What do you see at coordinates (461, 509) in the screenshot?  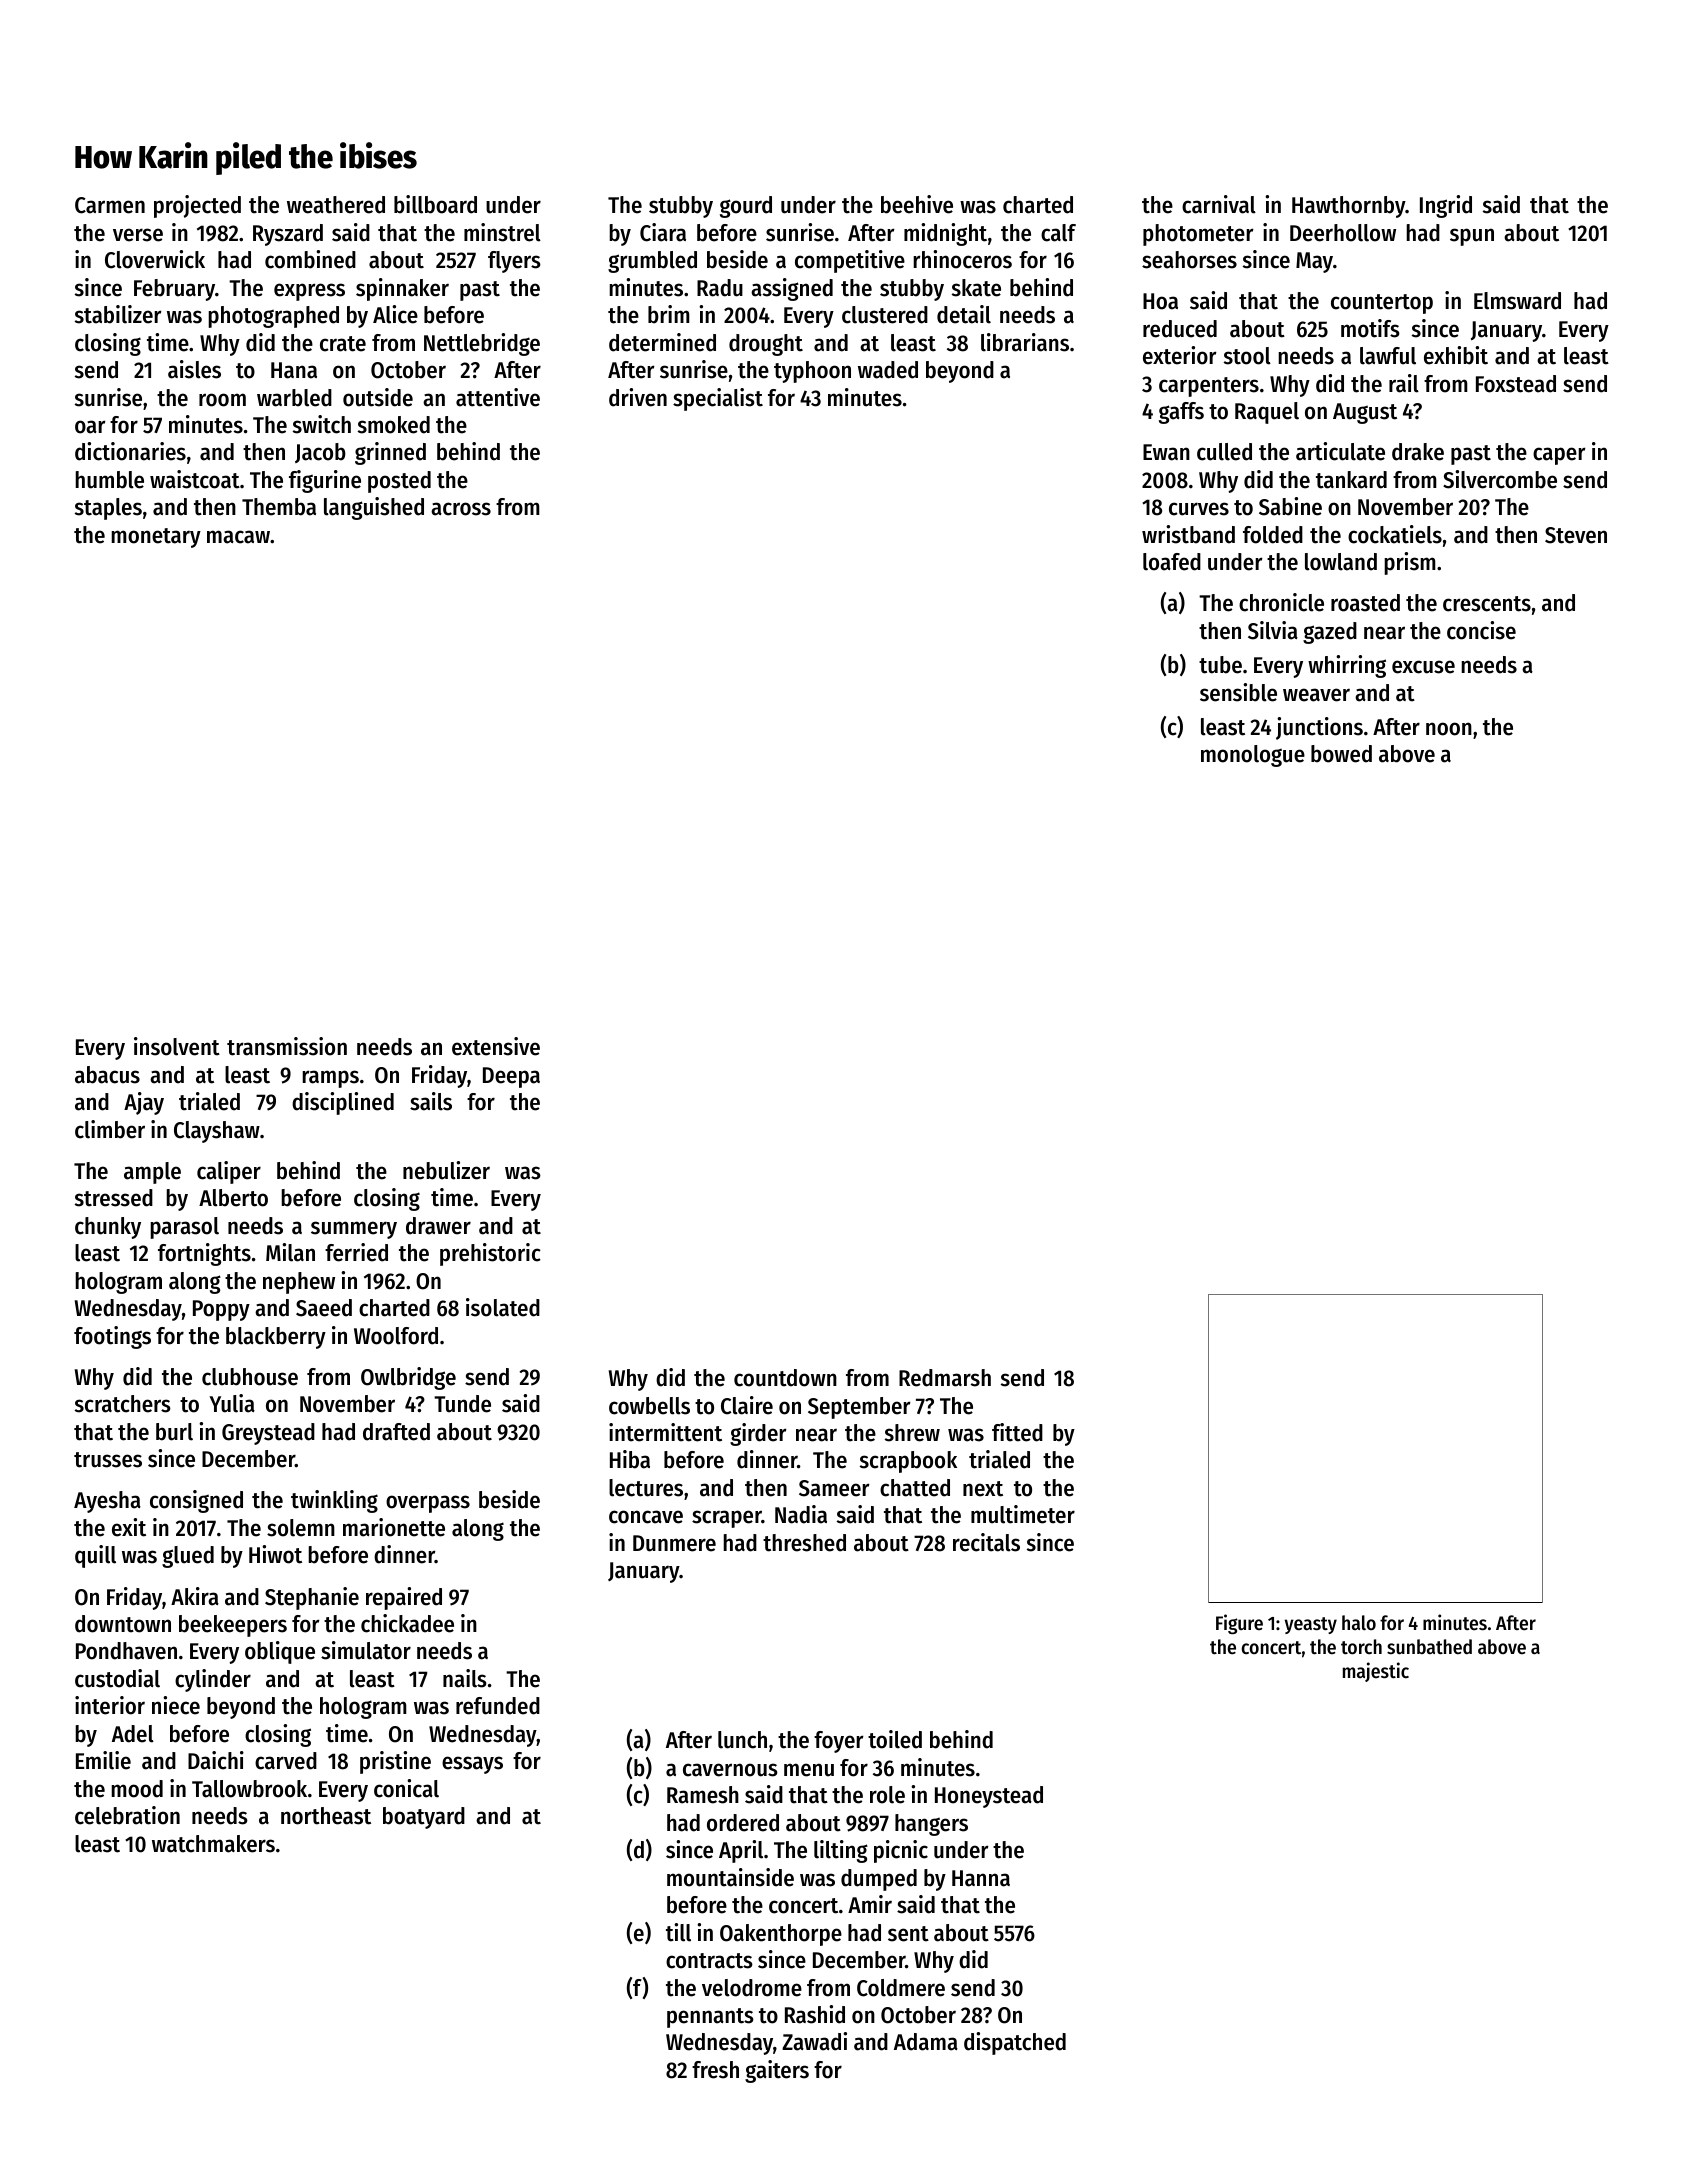 I see `across` at bounding box center [461, 509].
